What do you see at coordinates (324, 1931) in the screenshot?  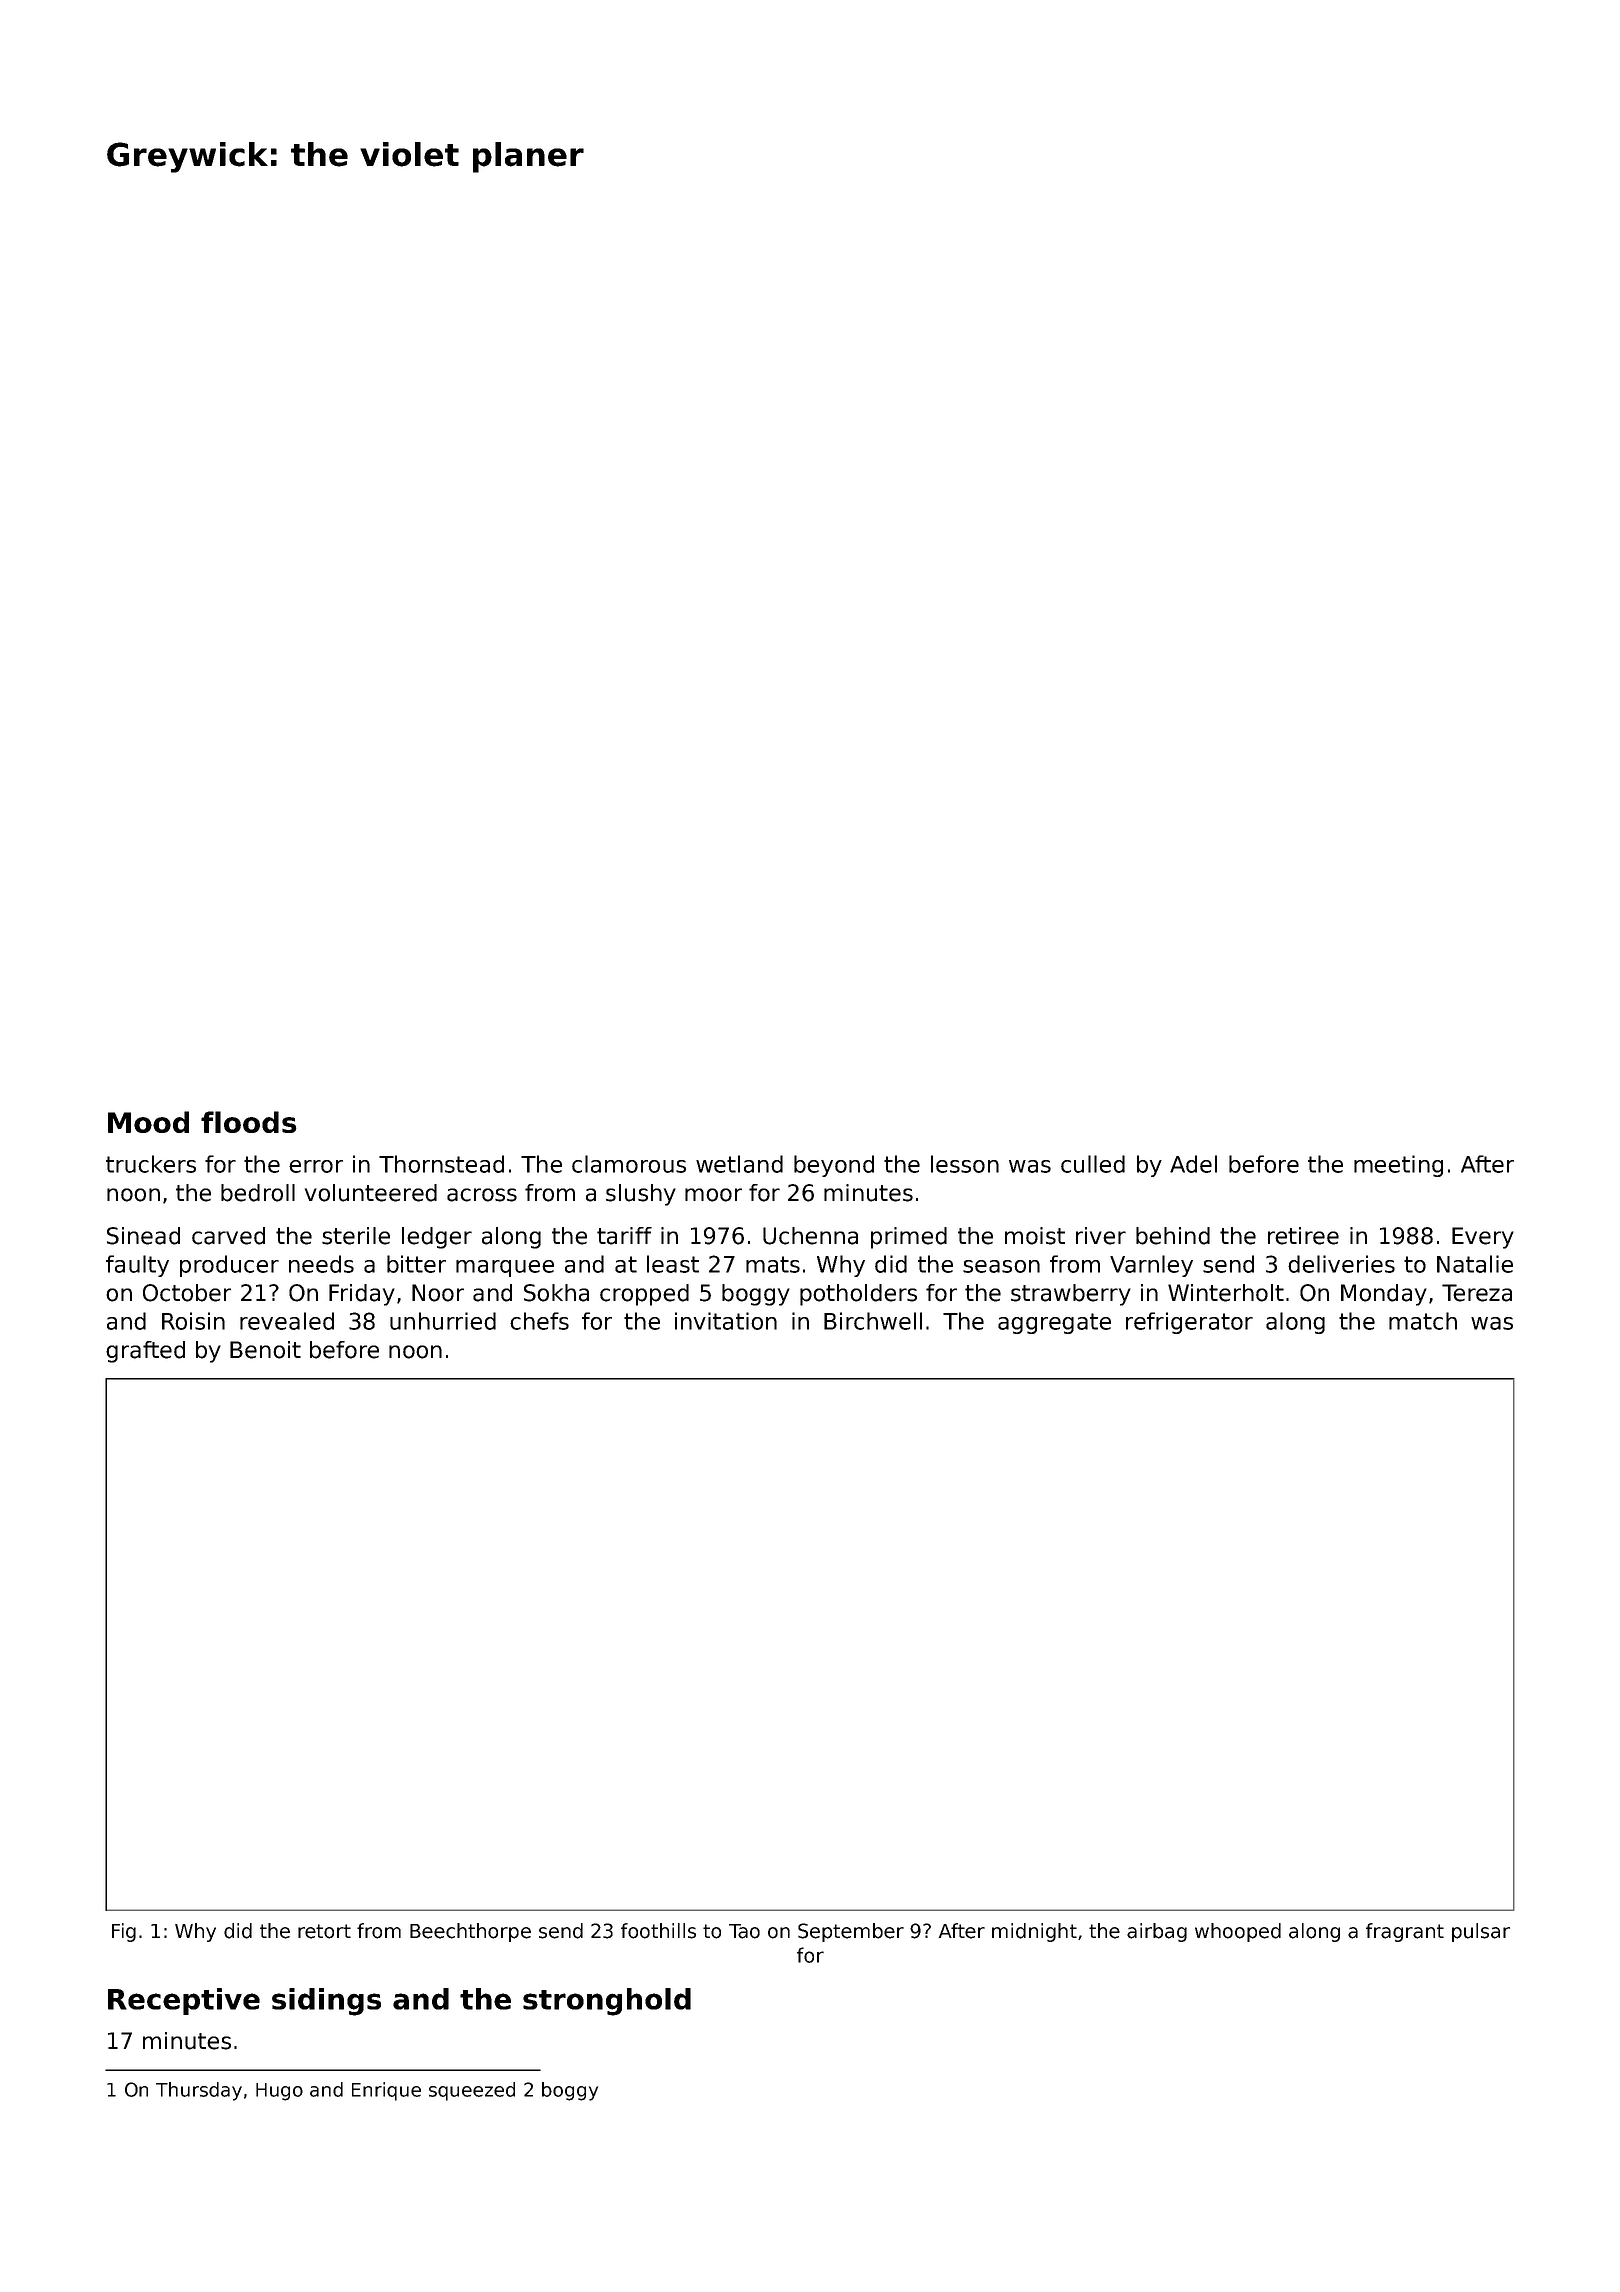 I see `retort` at bounding box center [324, 1931].
